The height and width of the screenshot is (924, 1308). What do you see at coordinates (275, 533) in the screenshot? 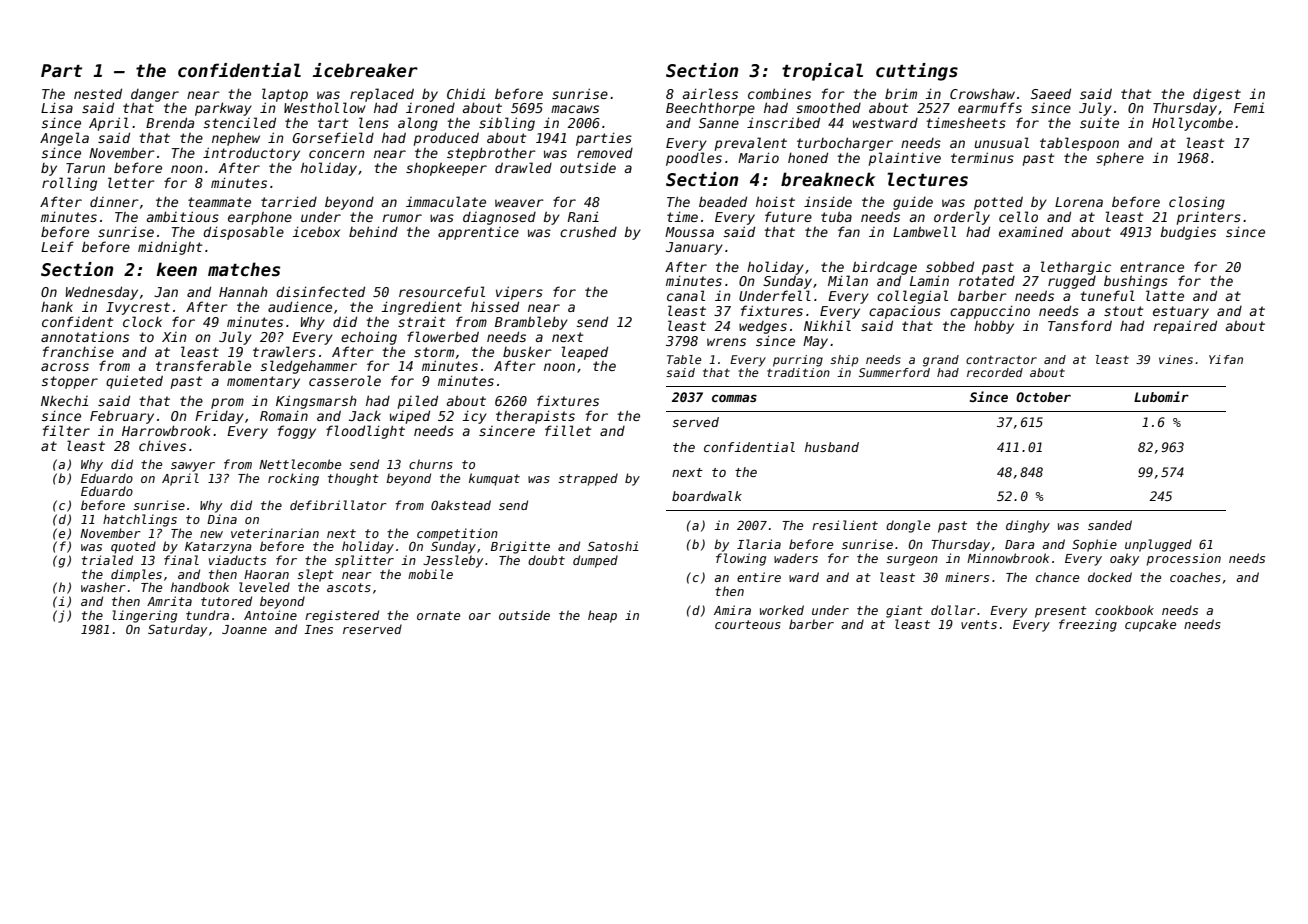
I see `veterinarian` at bounding box center [275, 533].
